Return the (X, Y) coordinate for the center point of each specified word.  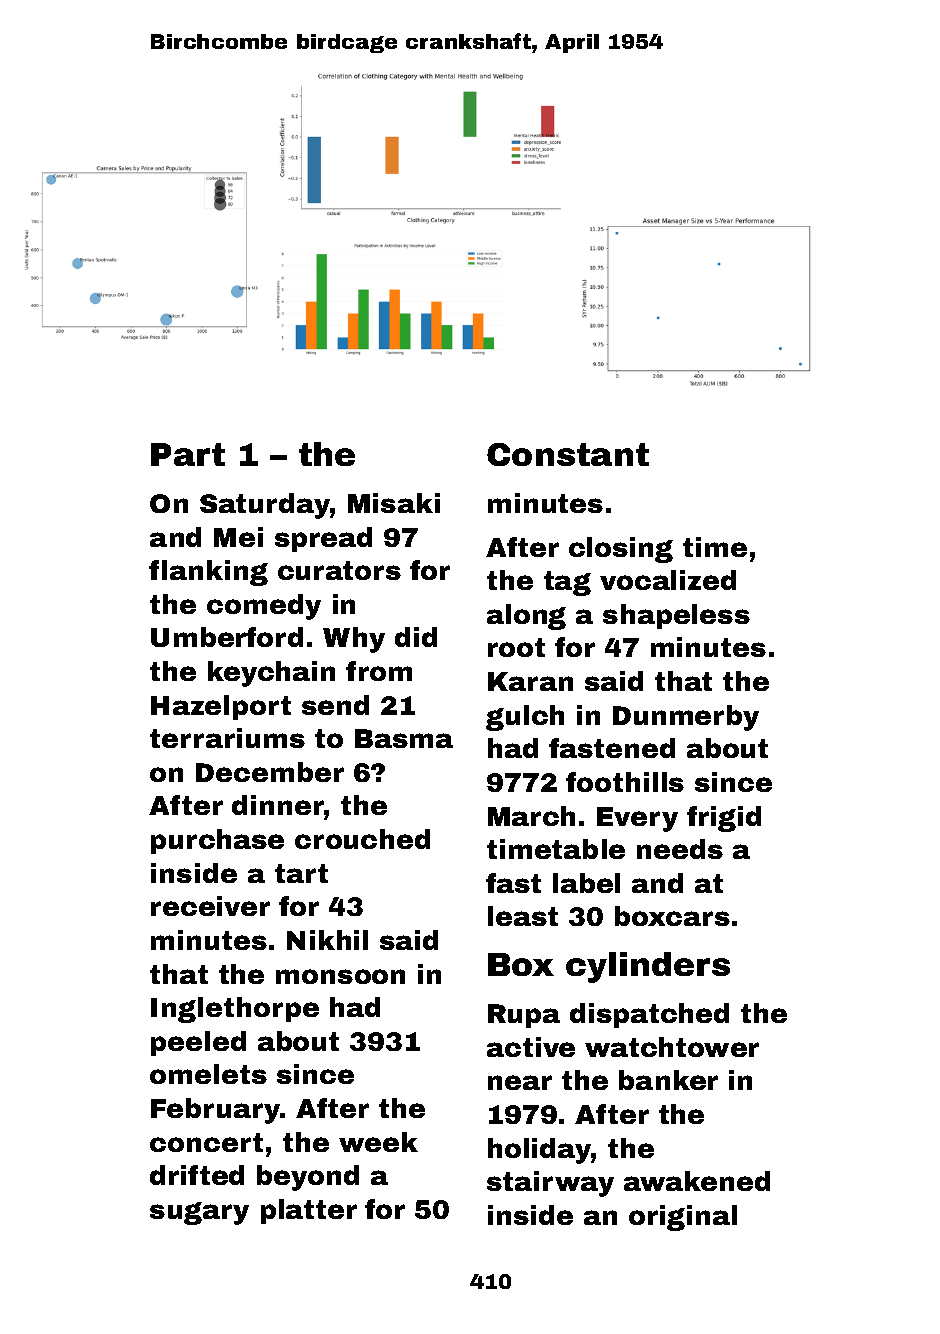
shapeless (676, 616)
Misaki (394, 503)
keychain (271, 674)
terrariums (227, 738)
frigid (724, 819)
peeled (198, 1043)
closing (621, 550)
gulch (525, 718)
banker (668, 1080)
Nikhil (327, 940)
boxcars (672, 916)
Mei (238, 537)
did (416, 637)
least (523, 916)
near (520, 1082)
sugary (199, 1213)
